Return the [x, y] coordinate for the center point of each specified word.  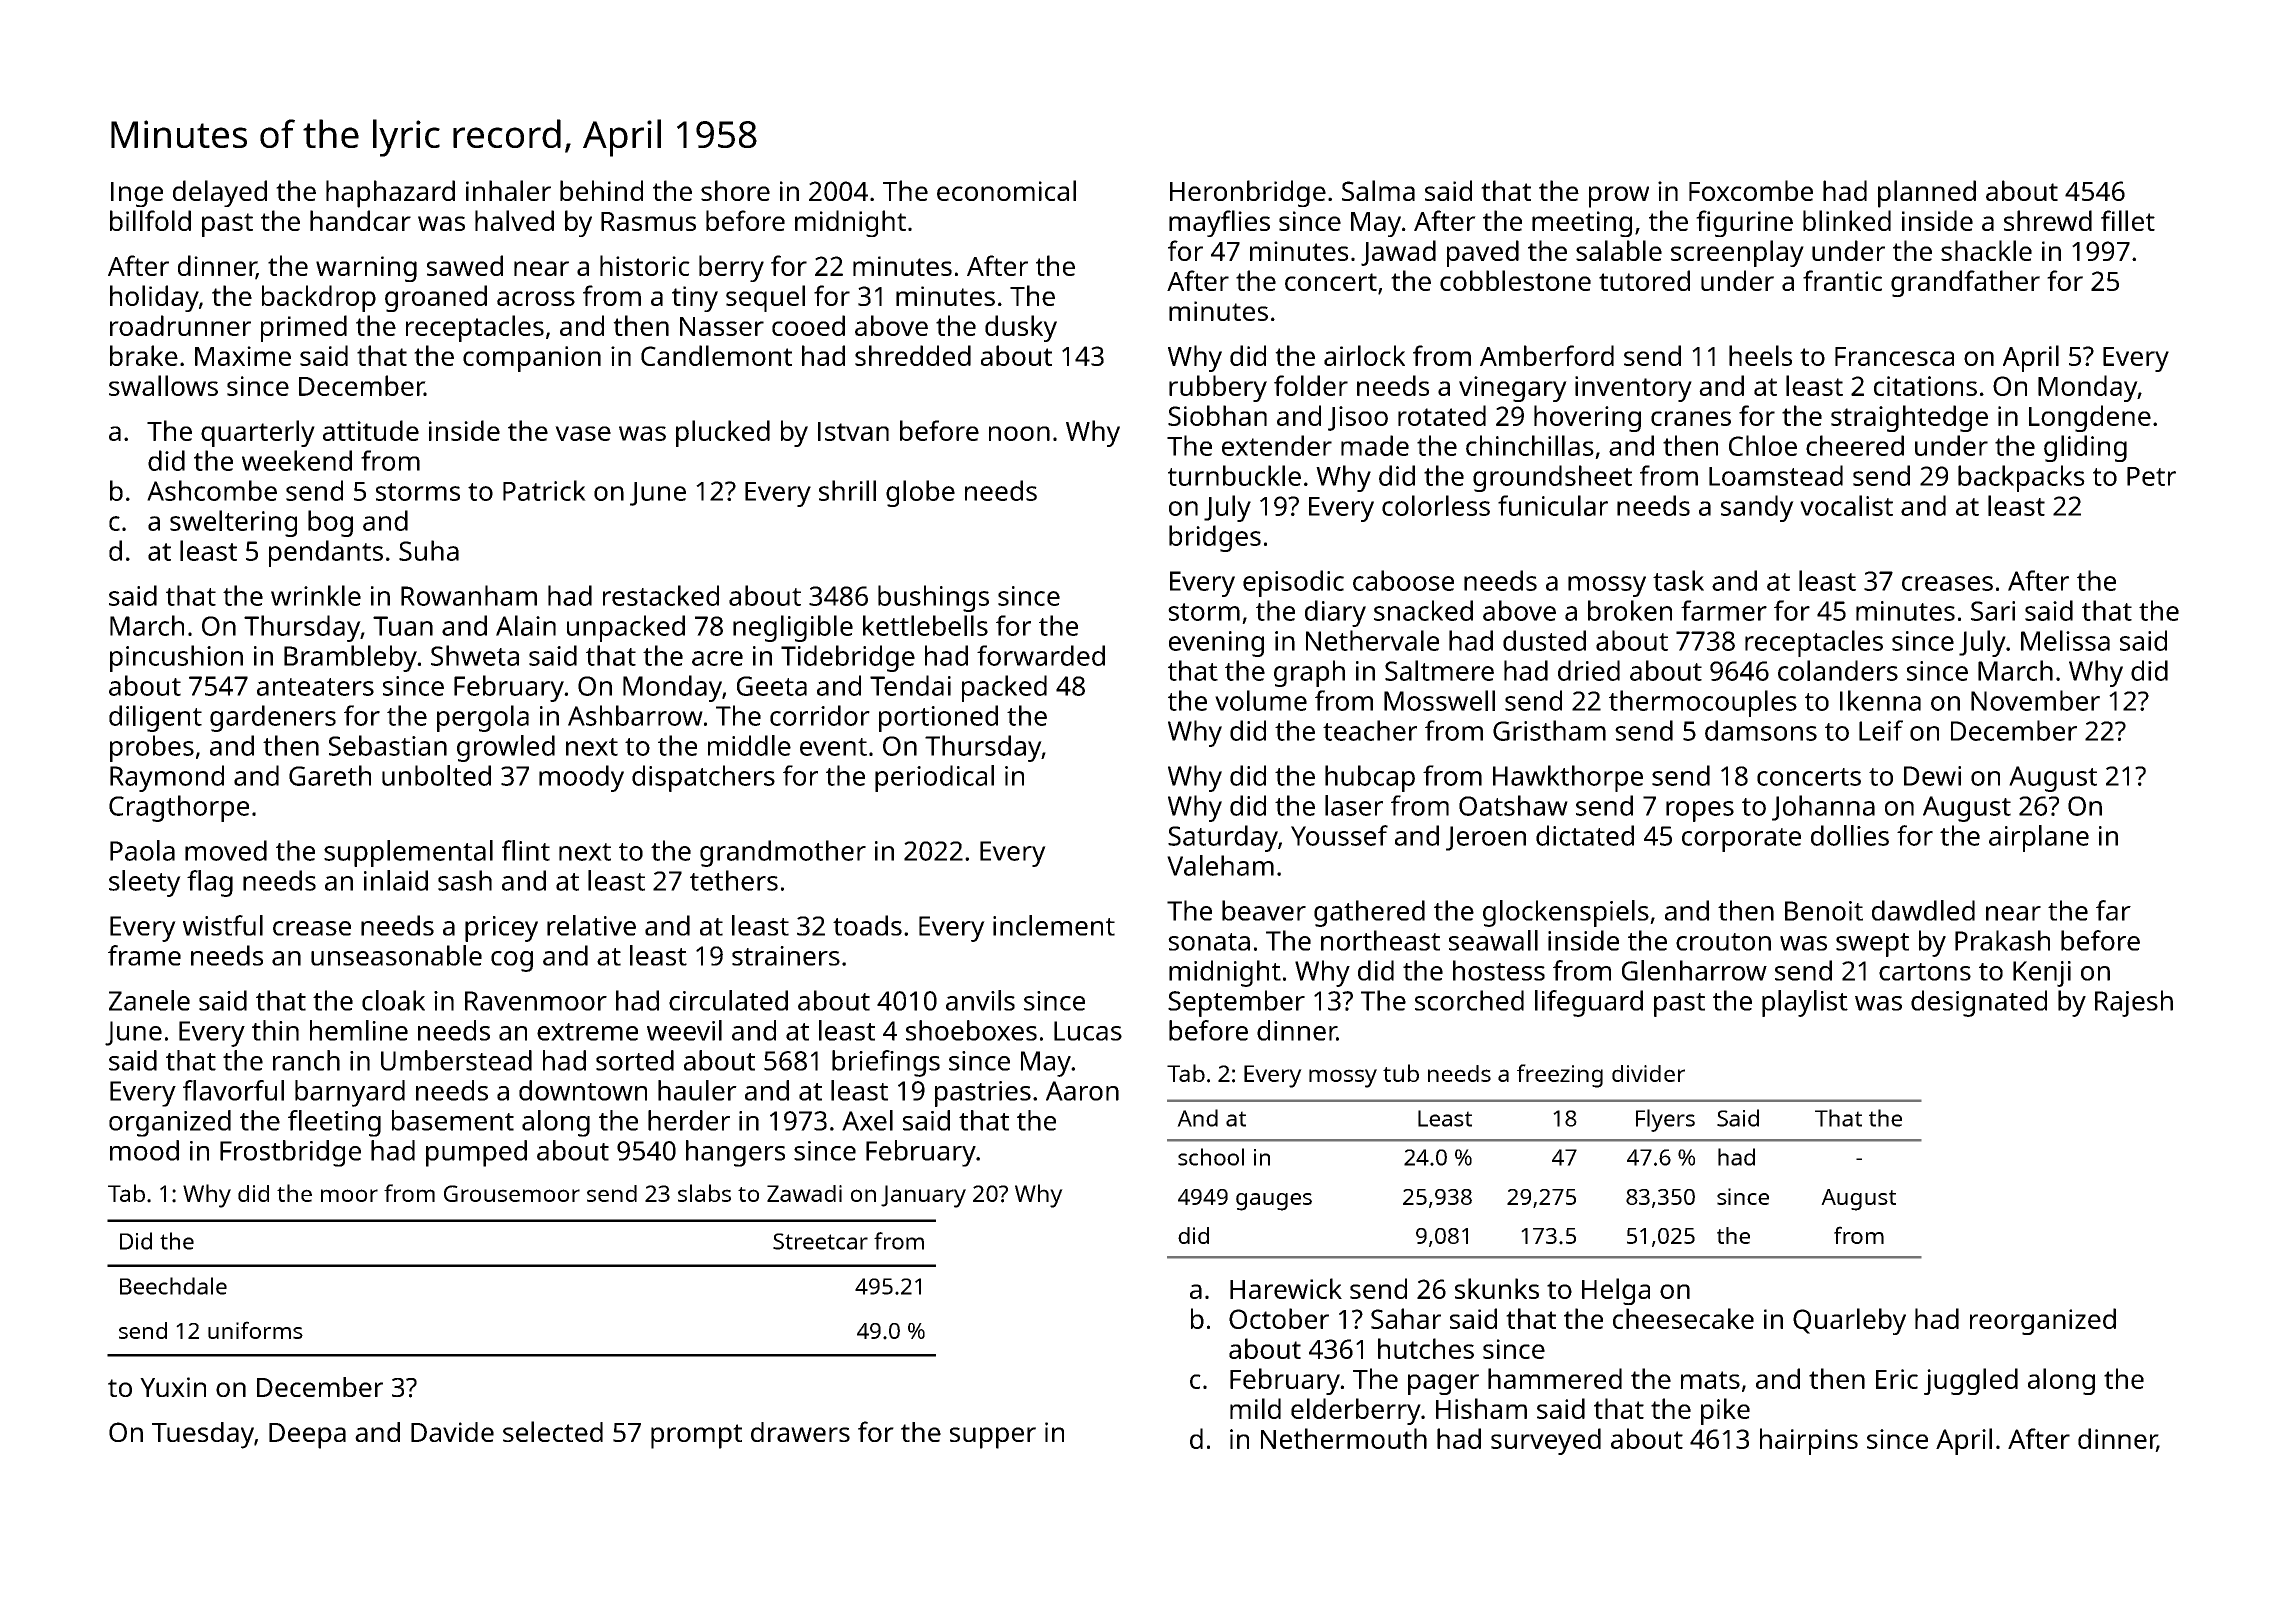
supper [993, 1438]
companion [532, 359]
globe [920, 493]
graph [1309, 673]
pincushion [176, 658]
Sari [1993, 611]
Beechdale [173, 1286]
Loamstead [1776, 475]
